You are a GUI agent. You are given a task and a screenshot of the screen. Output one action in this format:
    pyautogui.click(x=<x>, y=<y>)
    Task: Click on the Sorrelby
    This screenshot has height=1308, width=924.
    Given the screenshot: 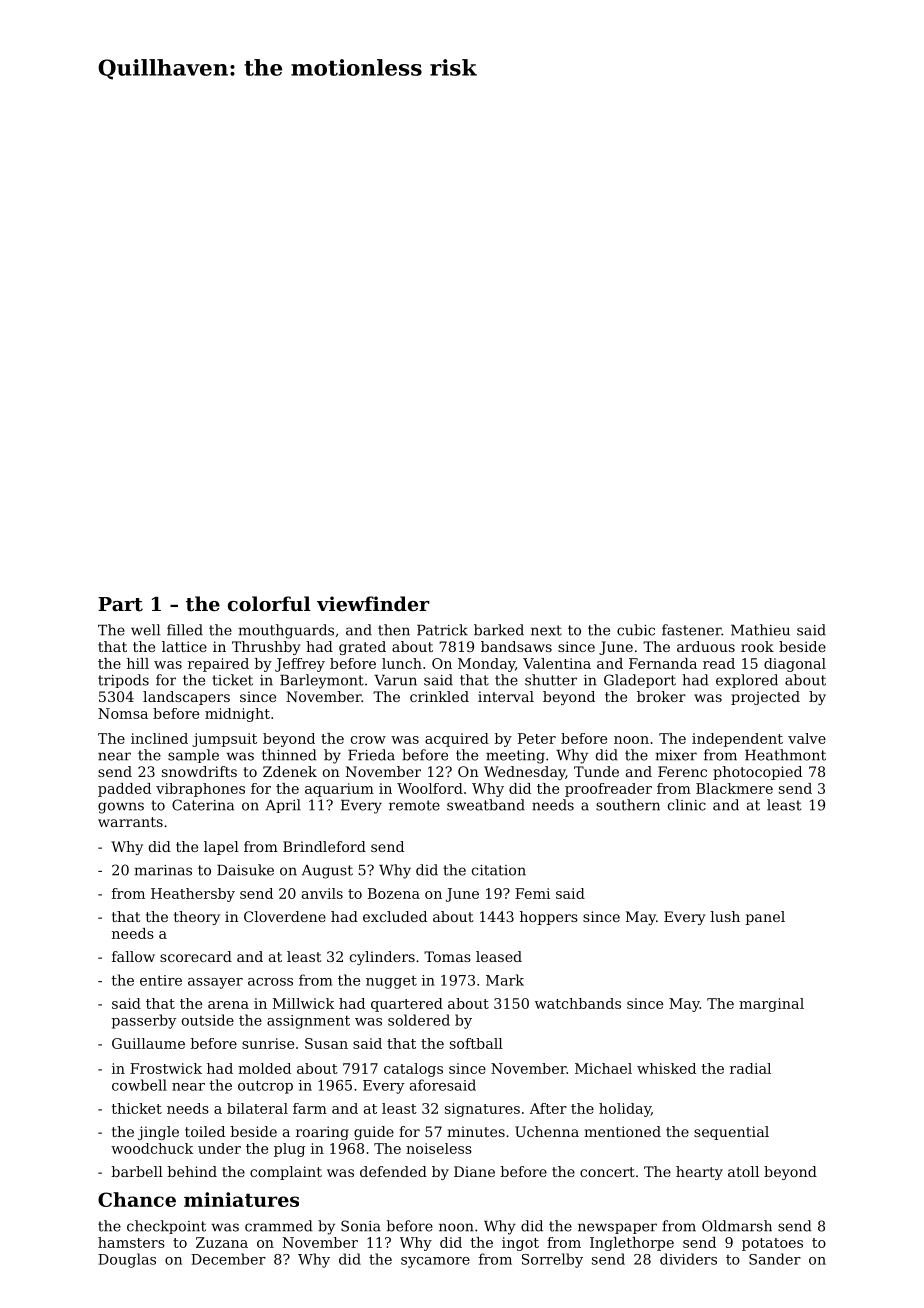 What is the action you would take?
    pyautogui.click(x=552, y=1260)
